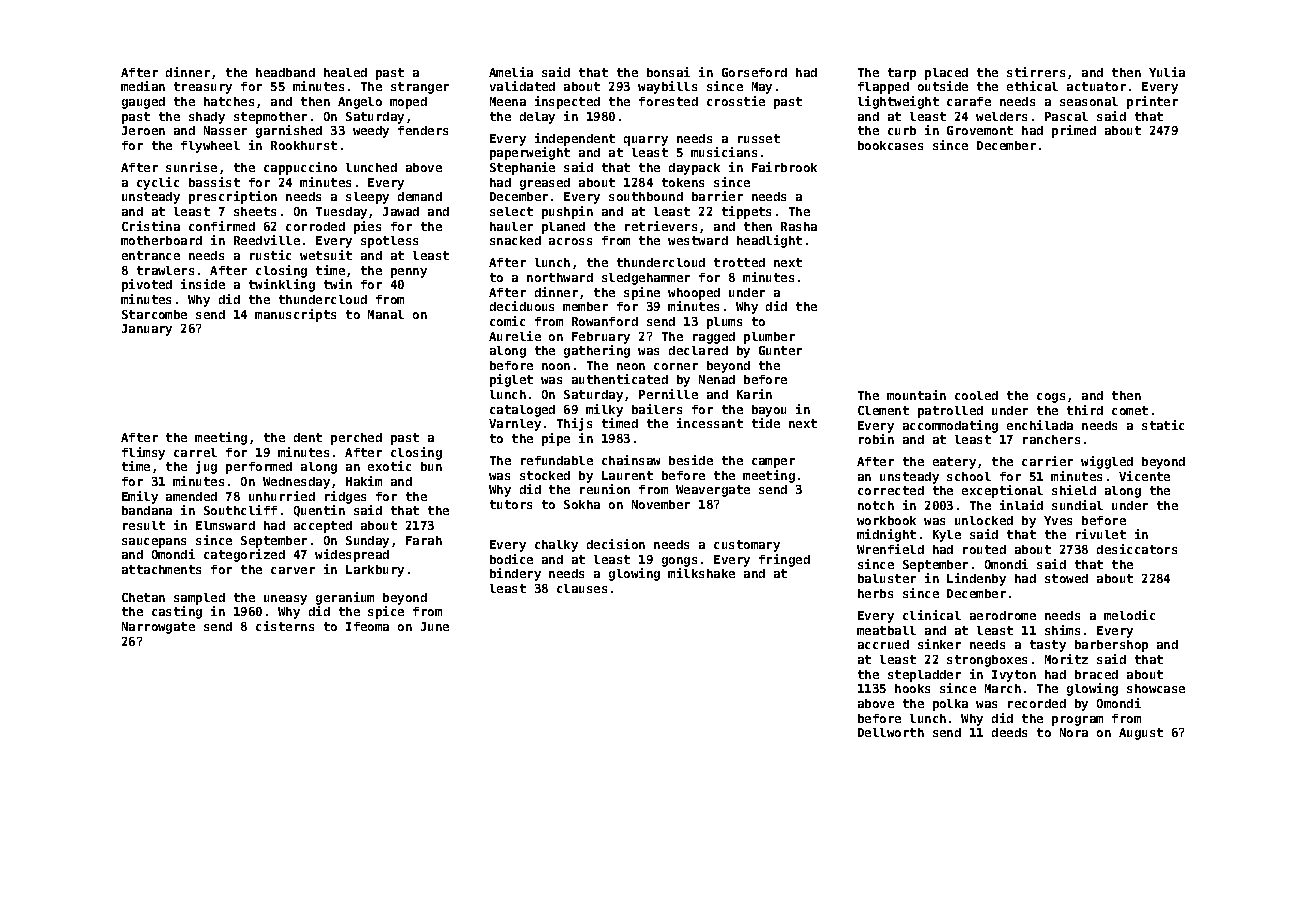  I want to click on outside, so click(943, 86).
